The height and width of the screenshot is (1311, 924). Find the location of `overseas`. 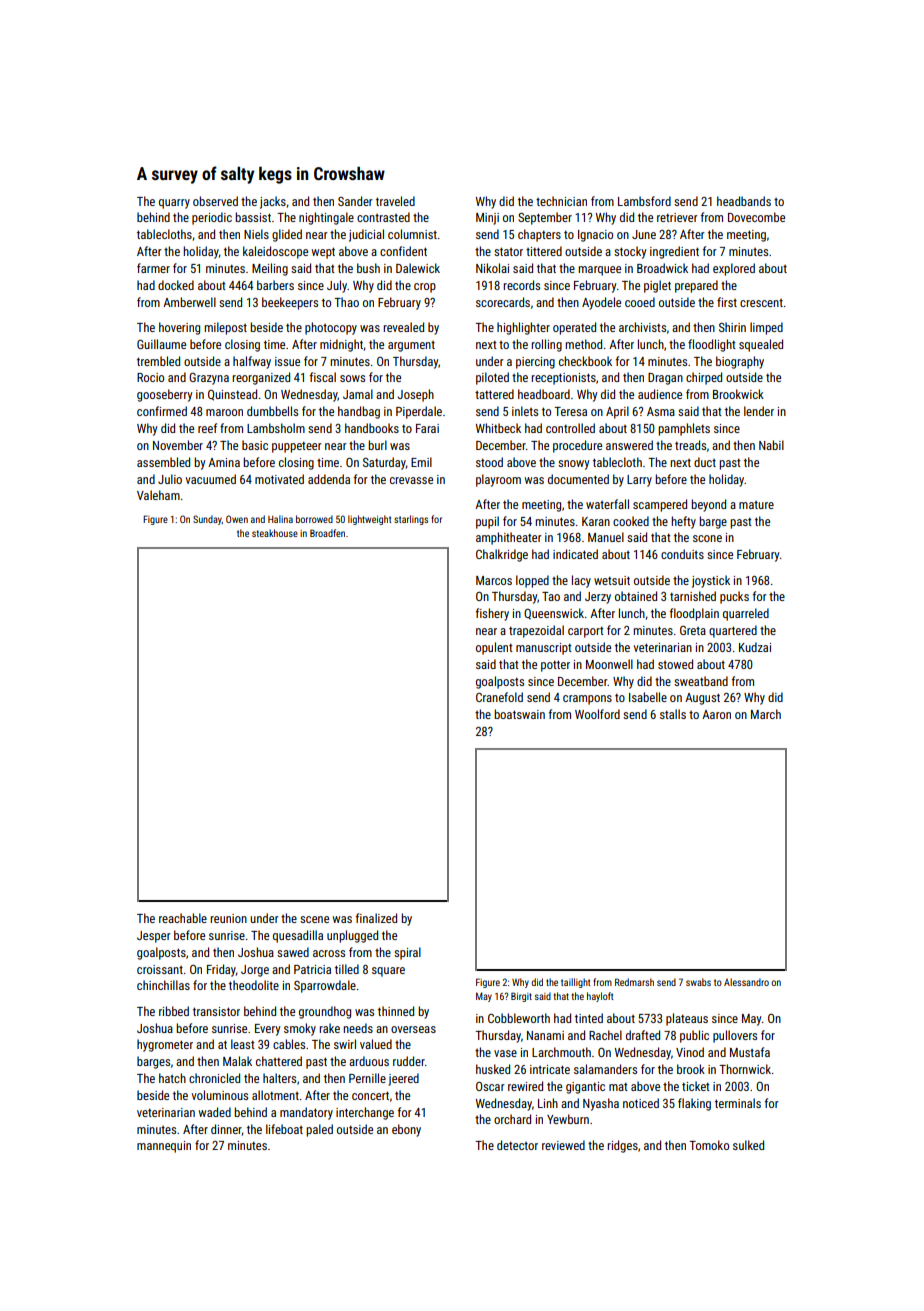

overseas is located at coordinates (413, 1029).
